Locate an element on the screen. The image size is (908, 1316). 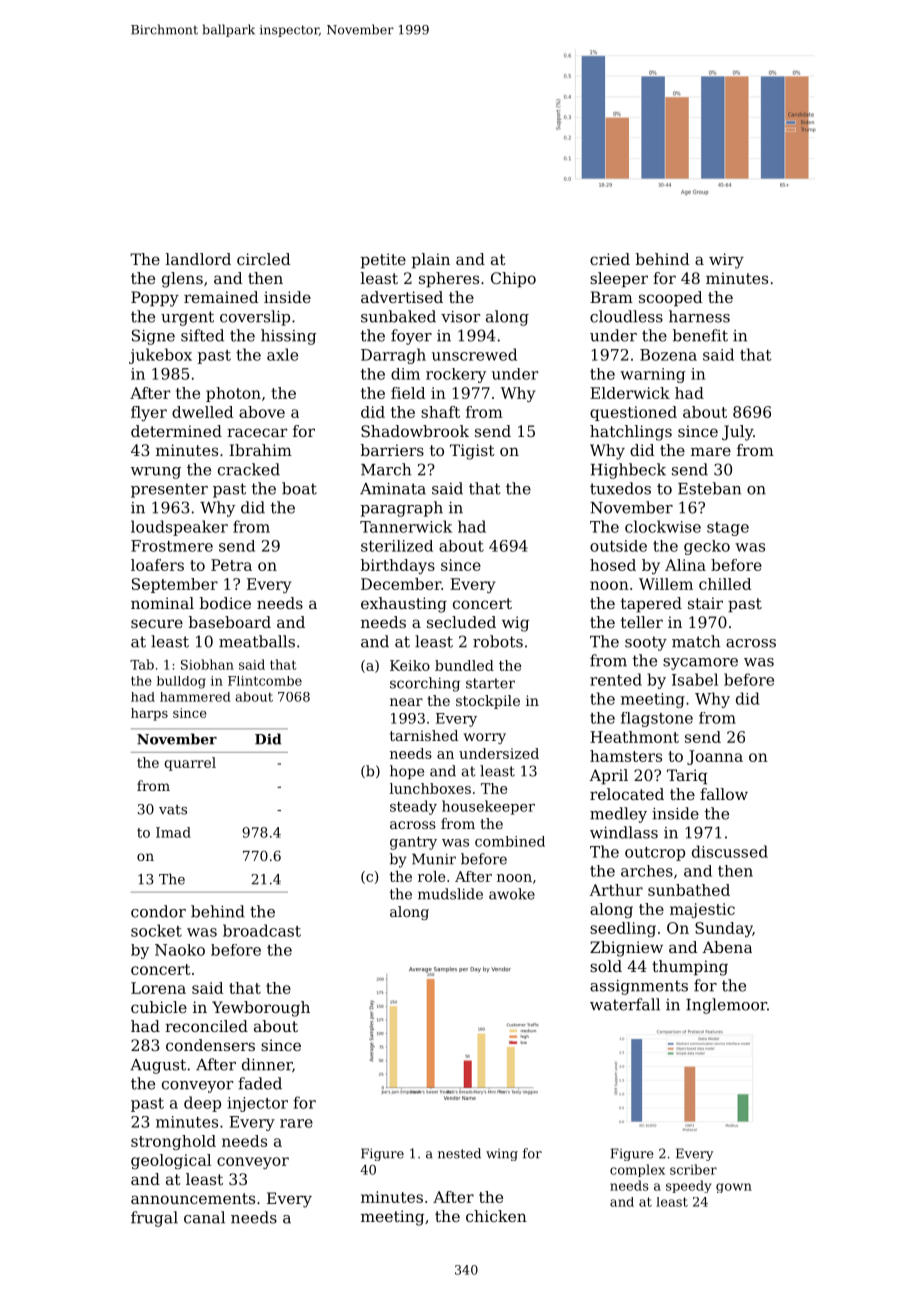
lunchboxes is located at coordinates (430, 788).
